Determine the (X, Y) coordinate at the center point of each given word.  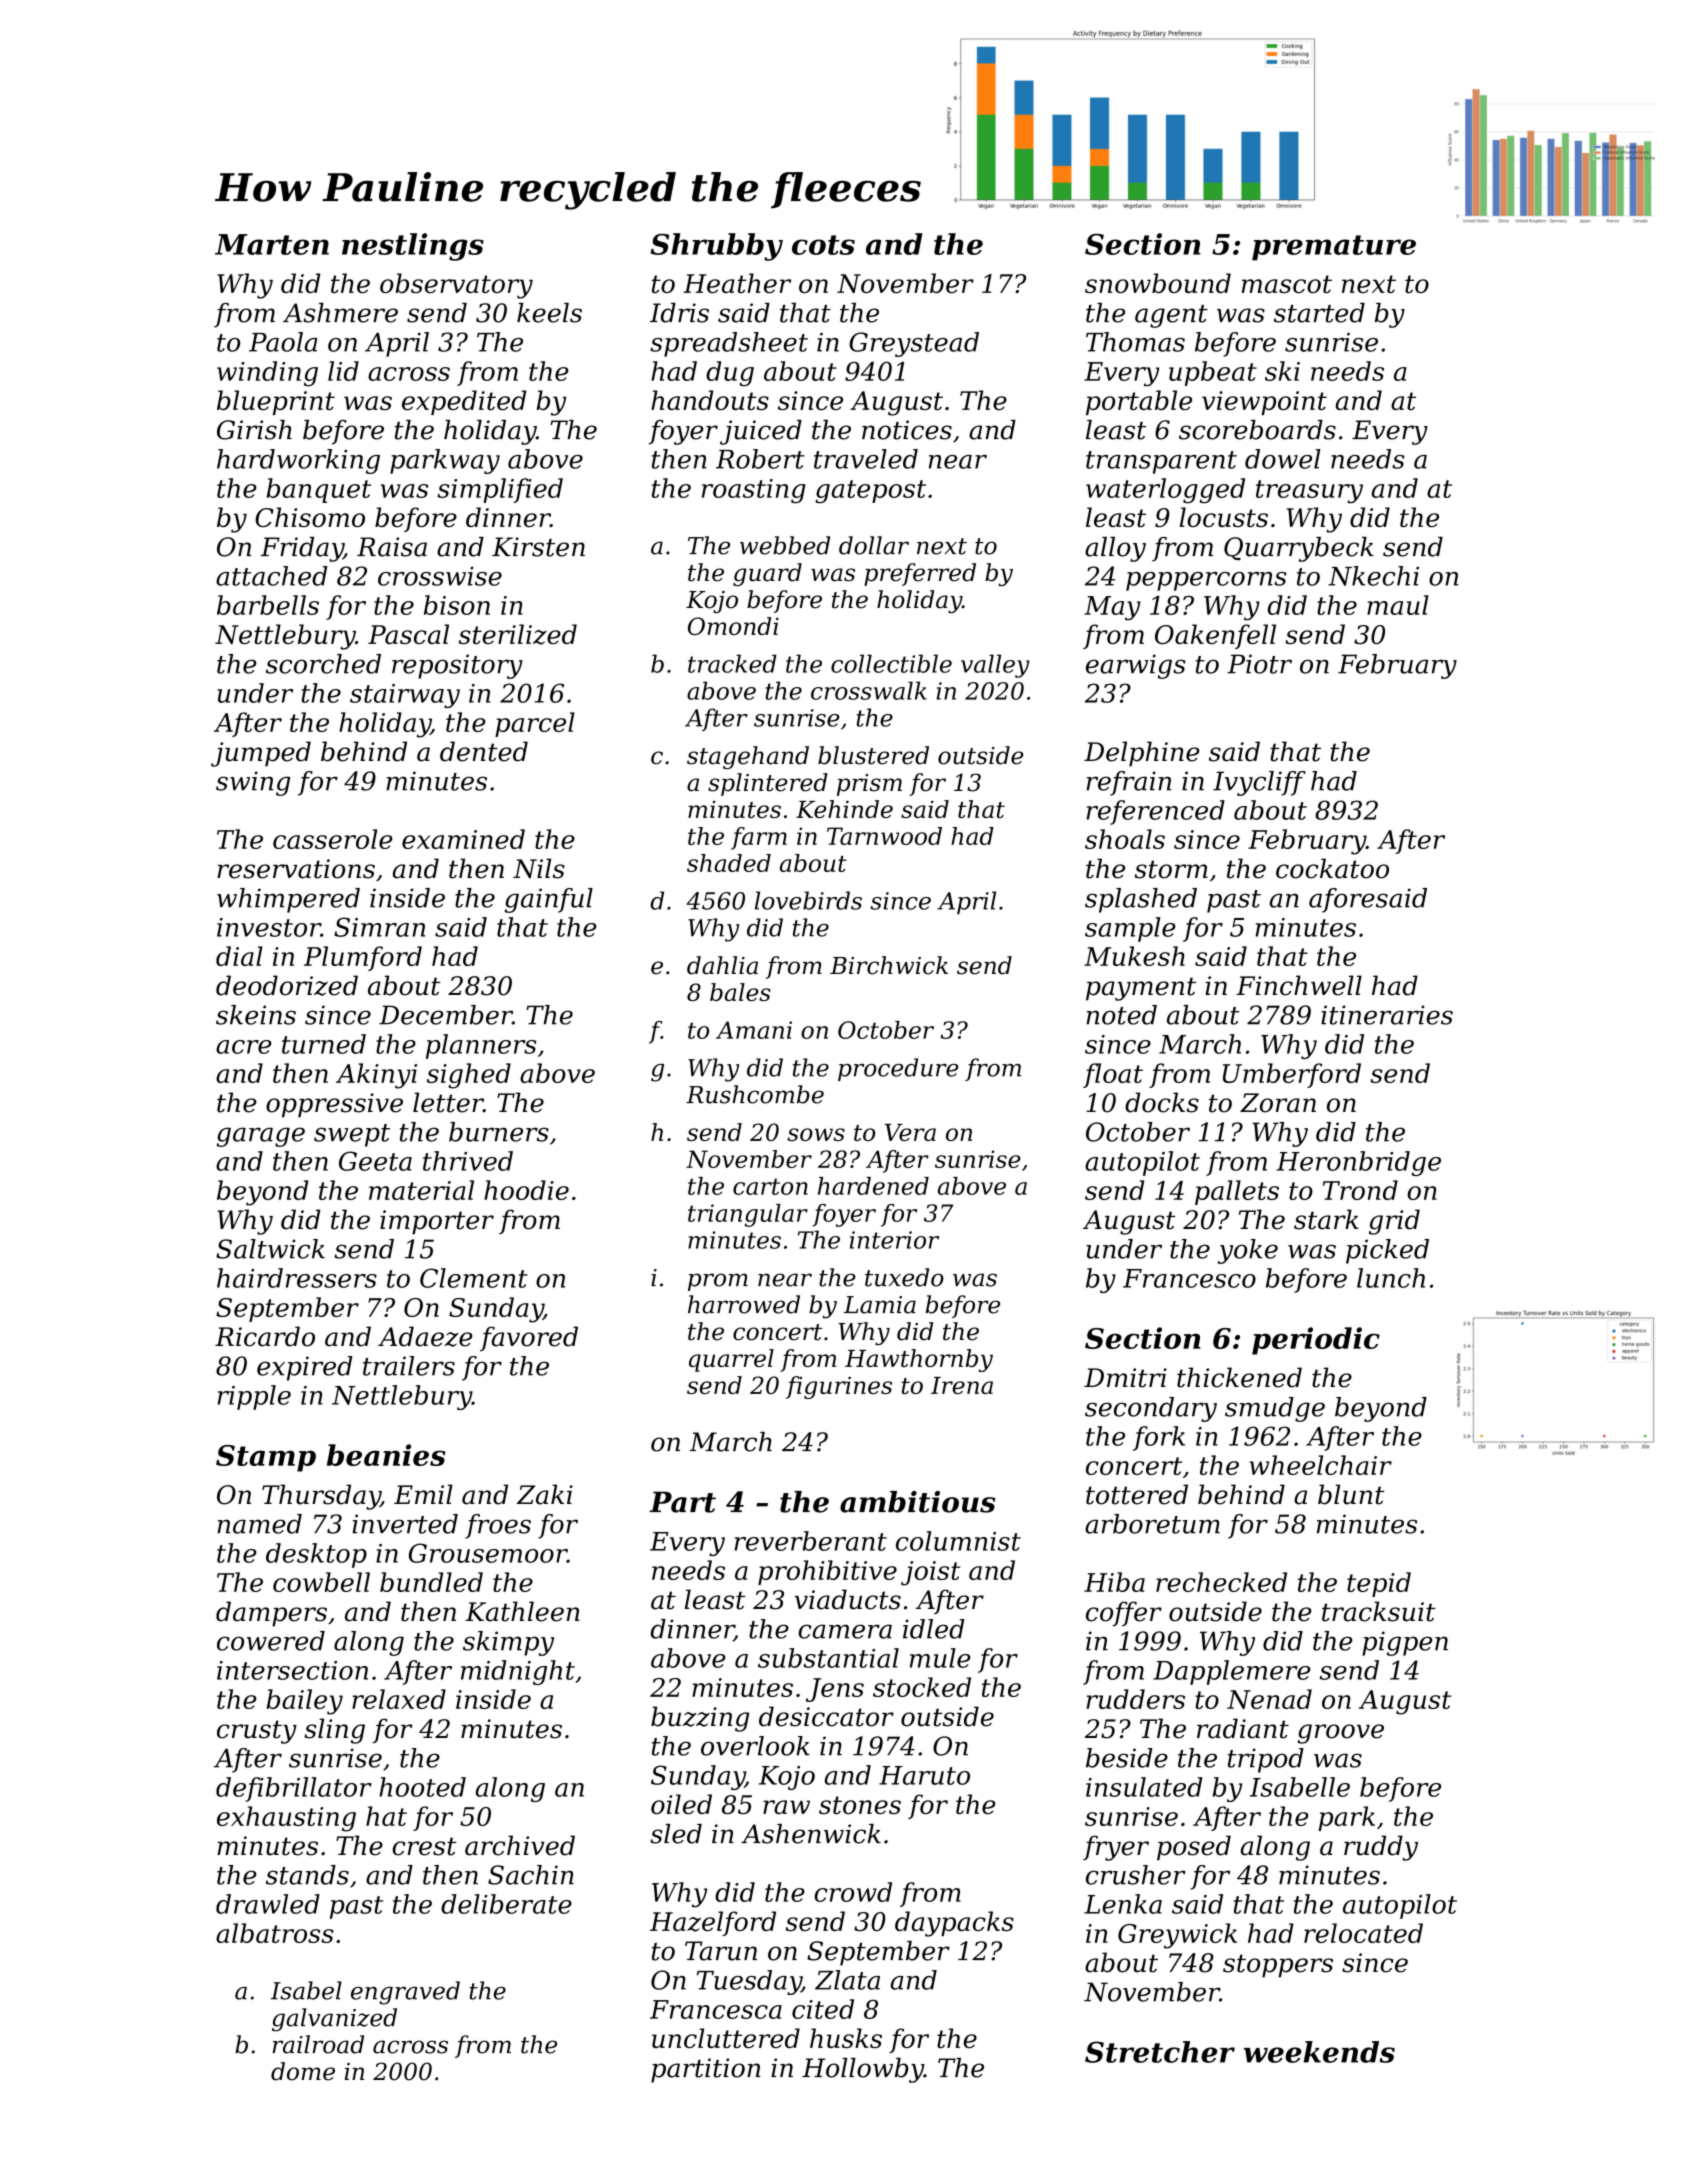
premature (1334, 248)
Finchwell (1299, 985)
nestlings (413, 247)
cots (823, 245)
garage (260, 1137)
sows (816, 1134)
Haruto (924, 1775)
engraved (405, 1993)
